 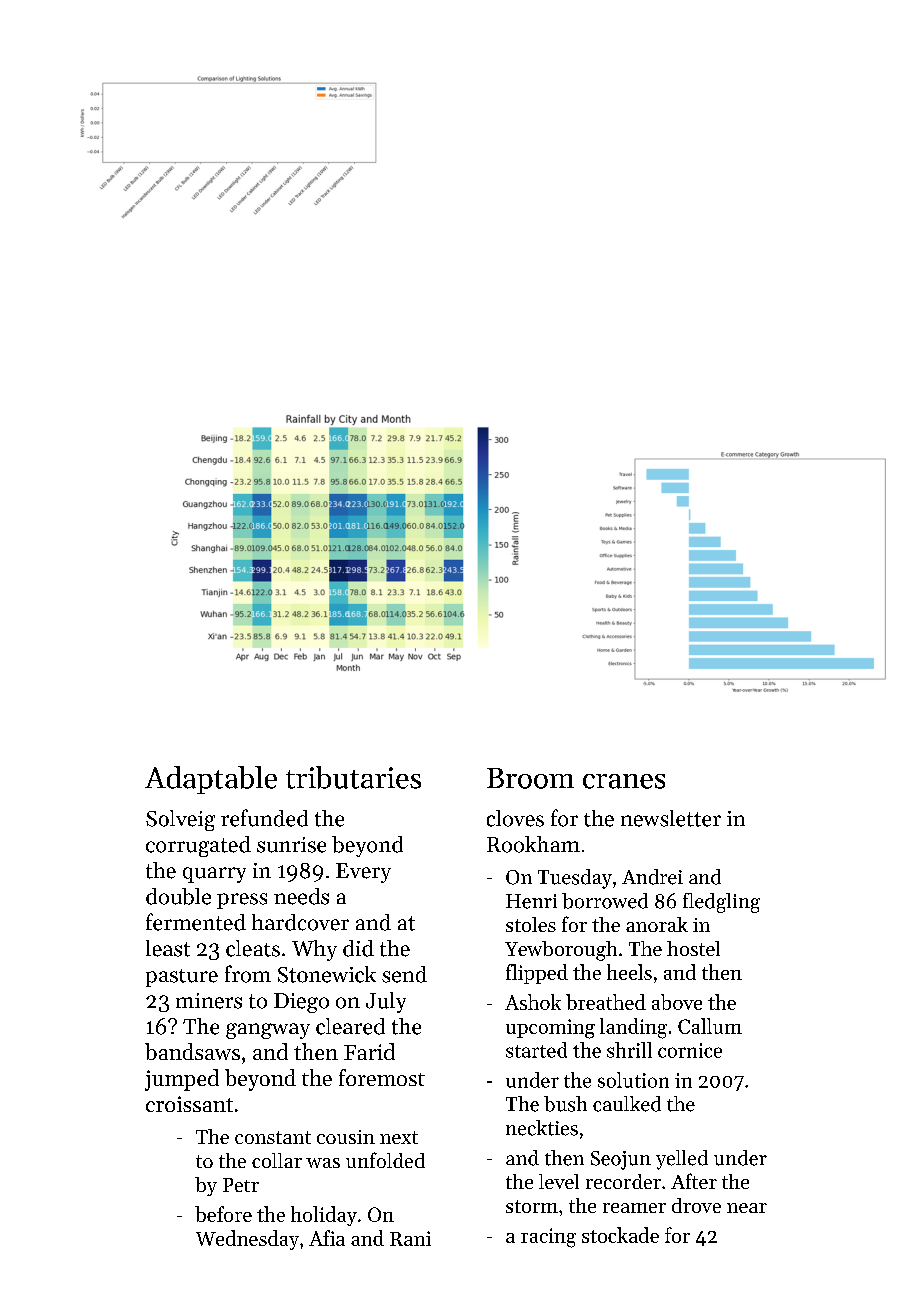 I want to click on Henri, so click(x=531, y=901).
